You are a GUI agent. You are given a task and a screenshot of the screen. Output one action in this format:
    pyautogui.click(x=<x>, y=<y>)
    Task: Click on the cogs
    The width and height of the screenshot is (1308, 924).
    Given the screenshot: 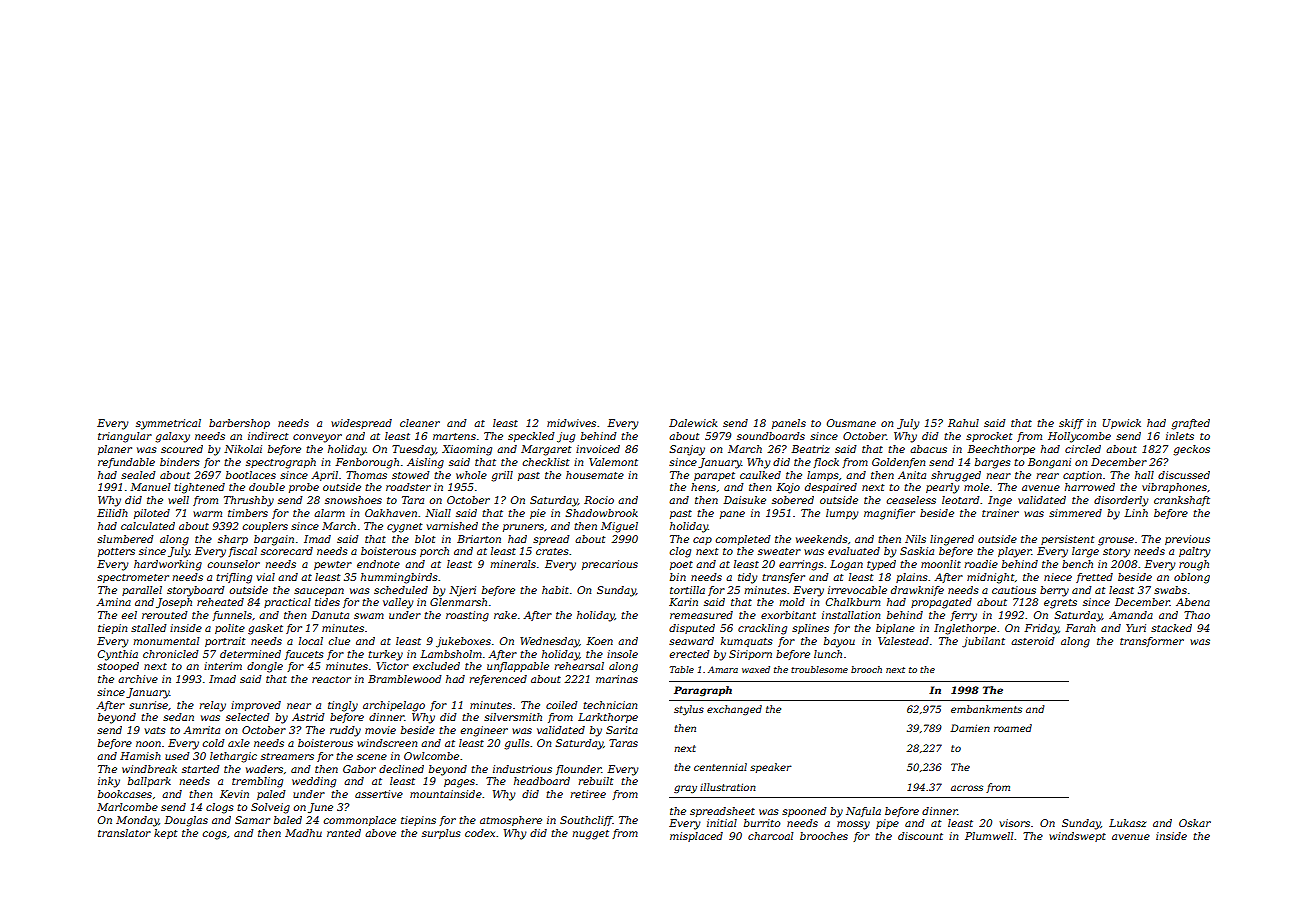 What is the action you would take?
    pyautogui.click(x=214, y=835)
